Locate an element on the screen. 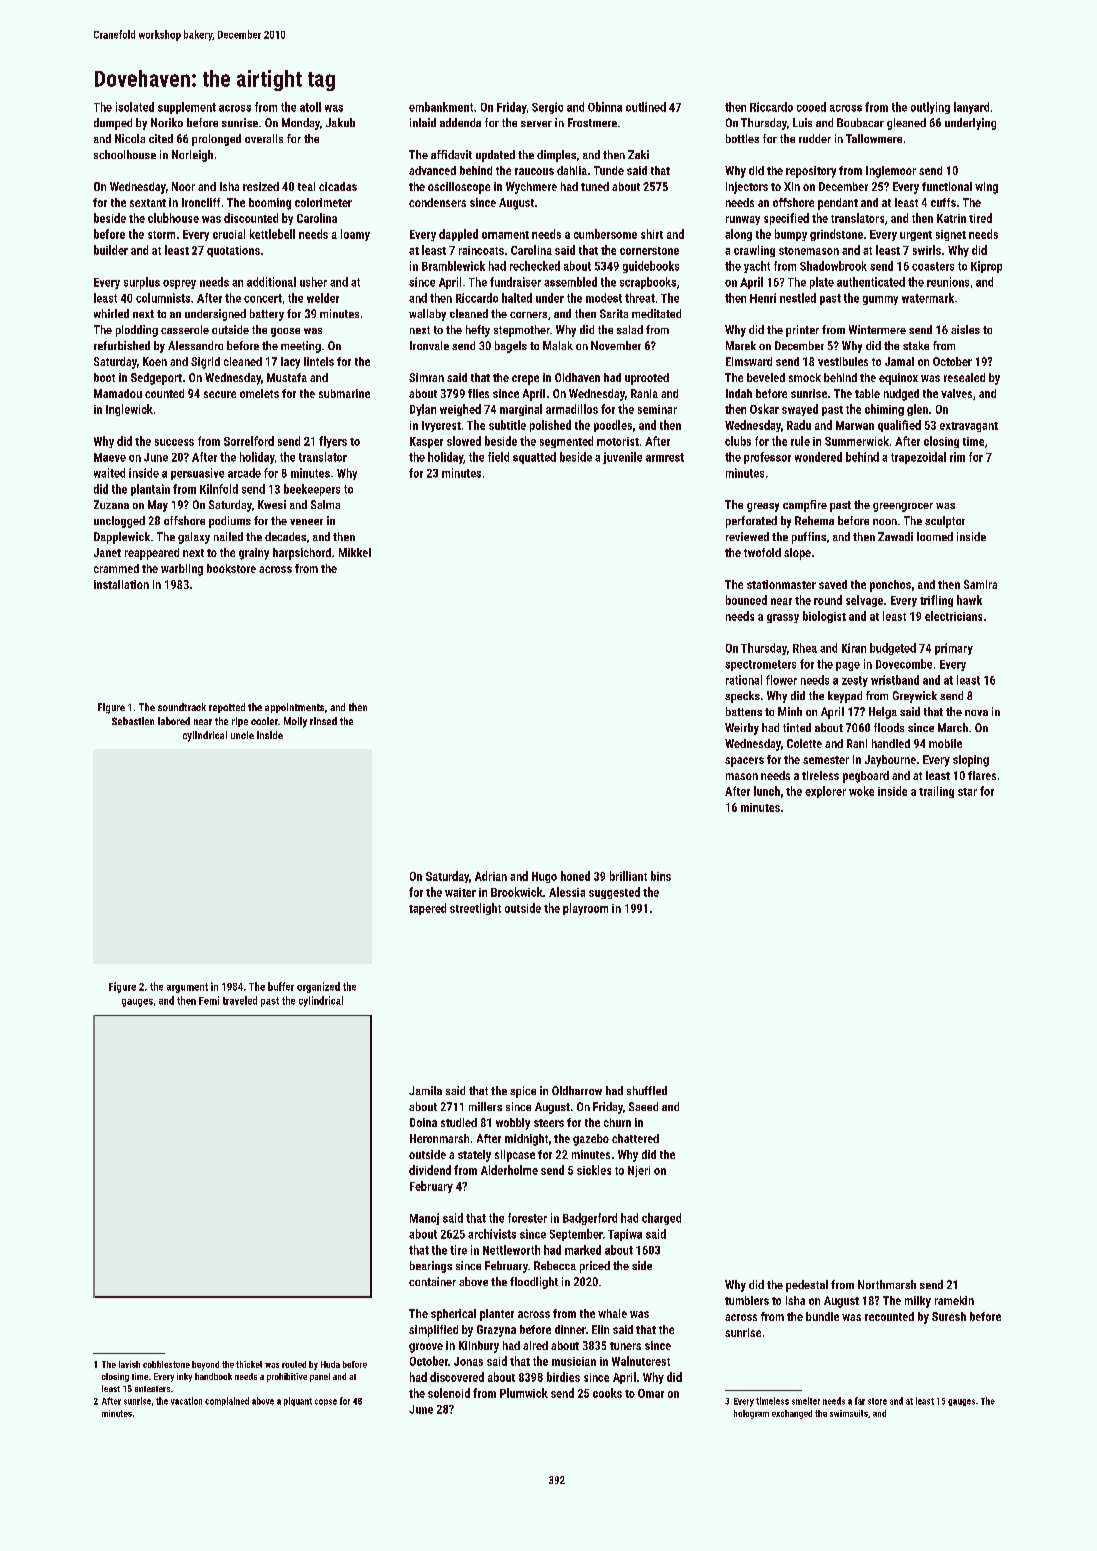 Image resolution: width=1097 pixels, height=1551 pixels. vacation is located at coordinates (186, 1401).
